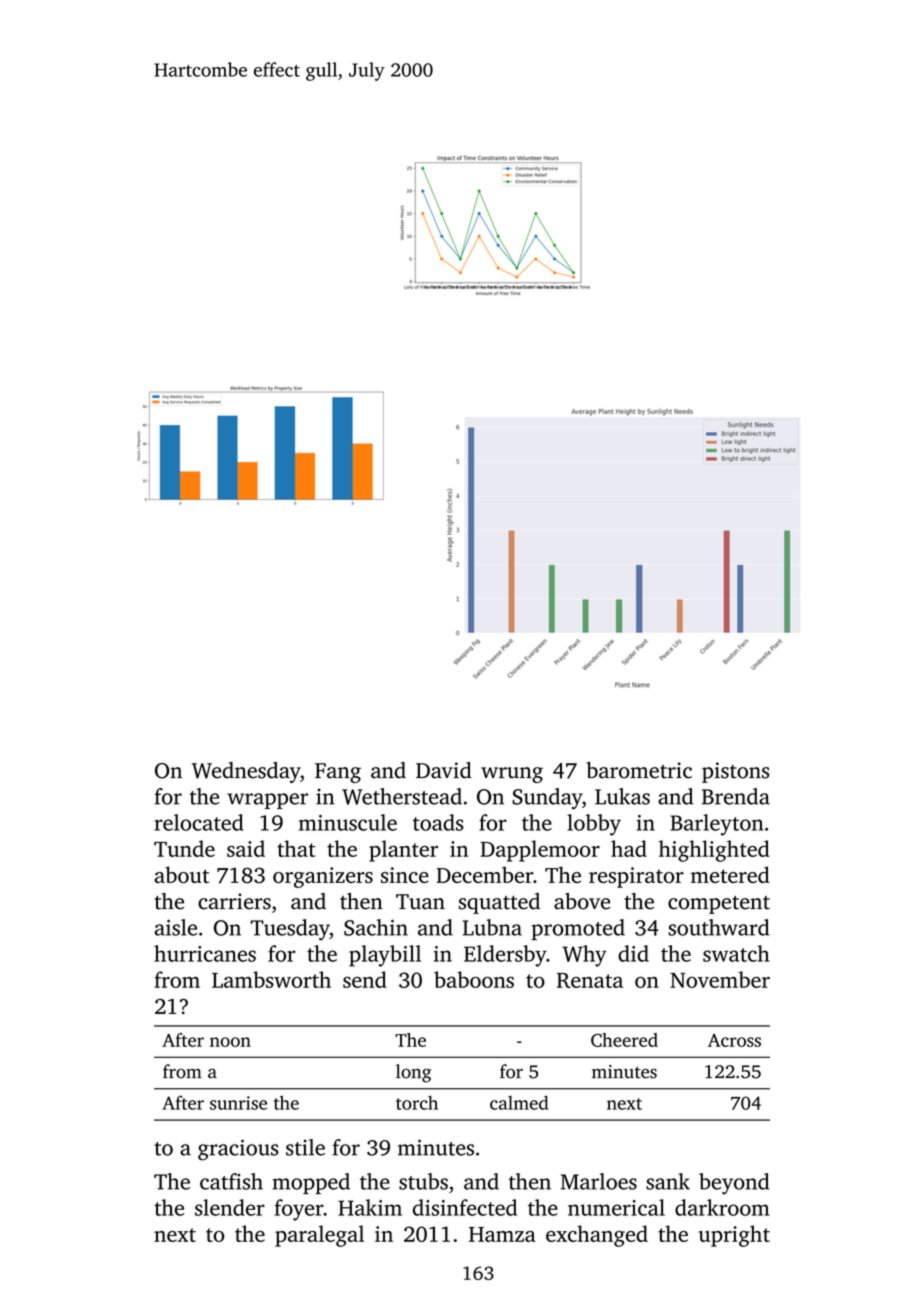 This image has width=924, height=1311. I want to click on aisle, so click(176, 927).
